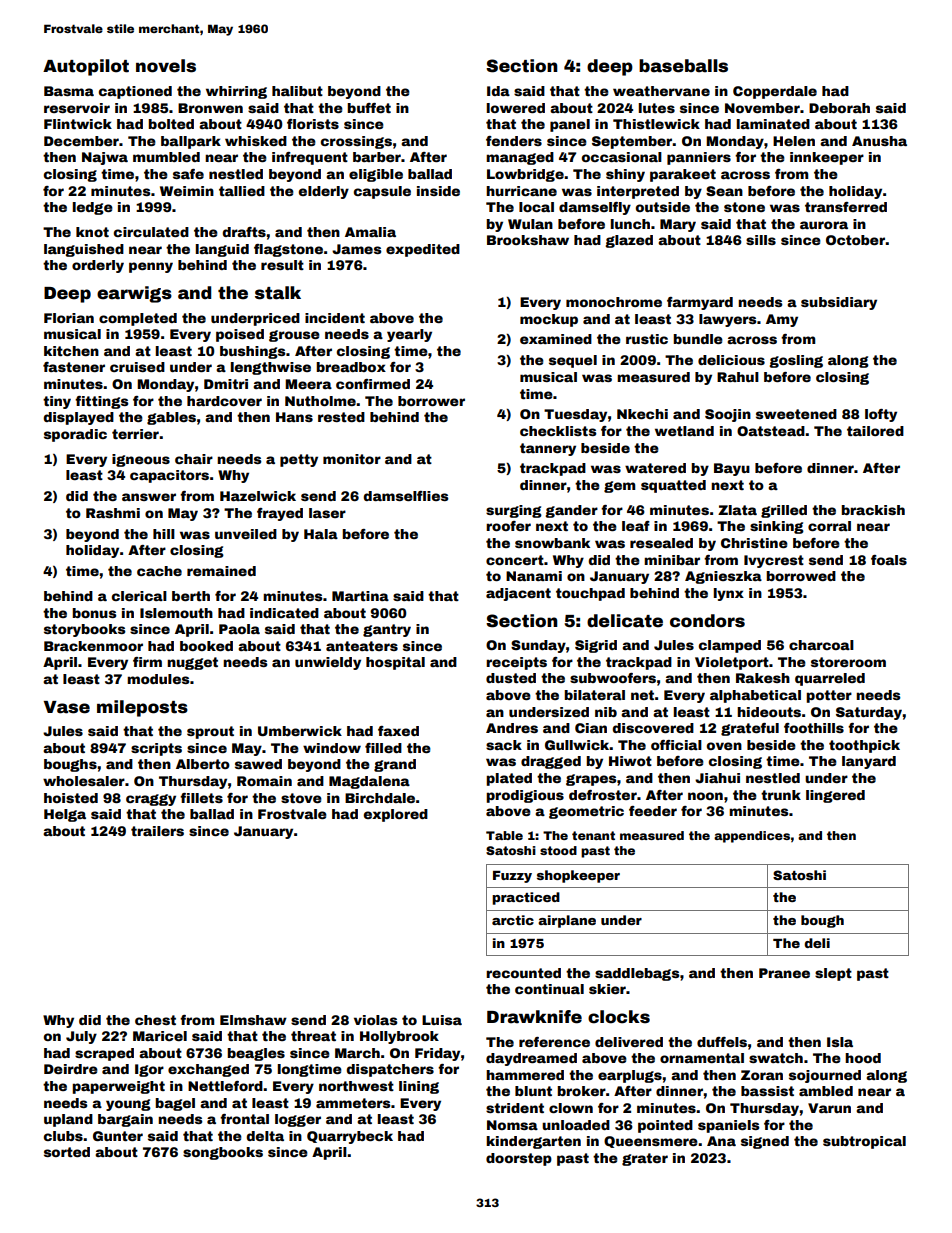 The image size is (952, 1233). I want to click on damselfly, so click(595, 208).
